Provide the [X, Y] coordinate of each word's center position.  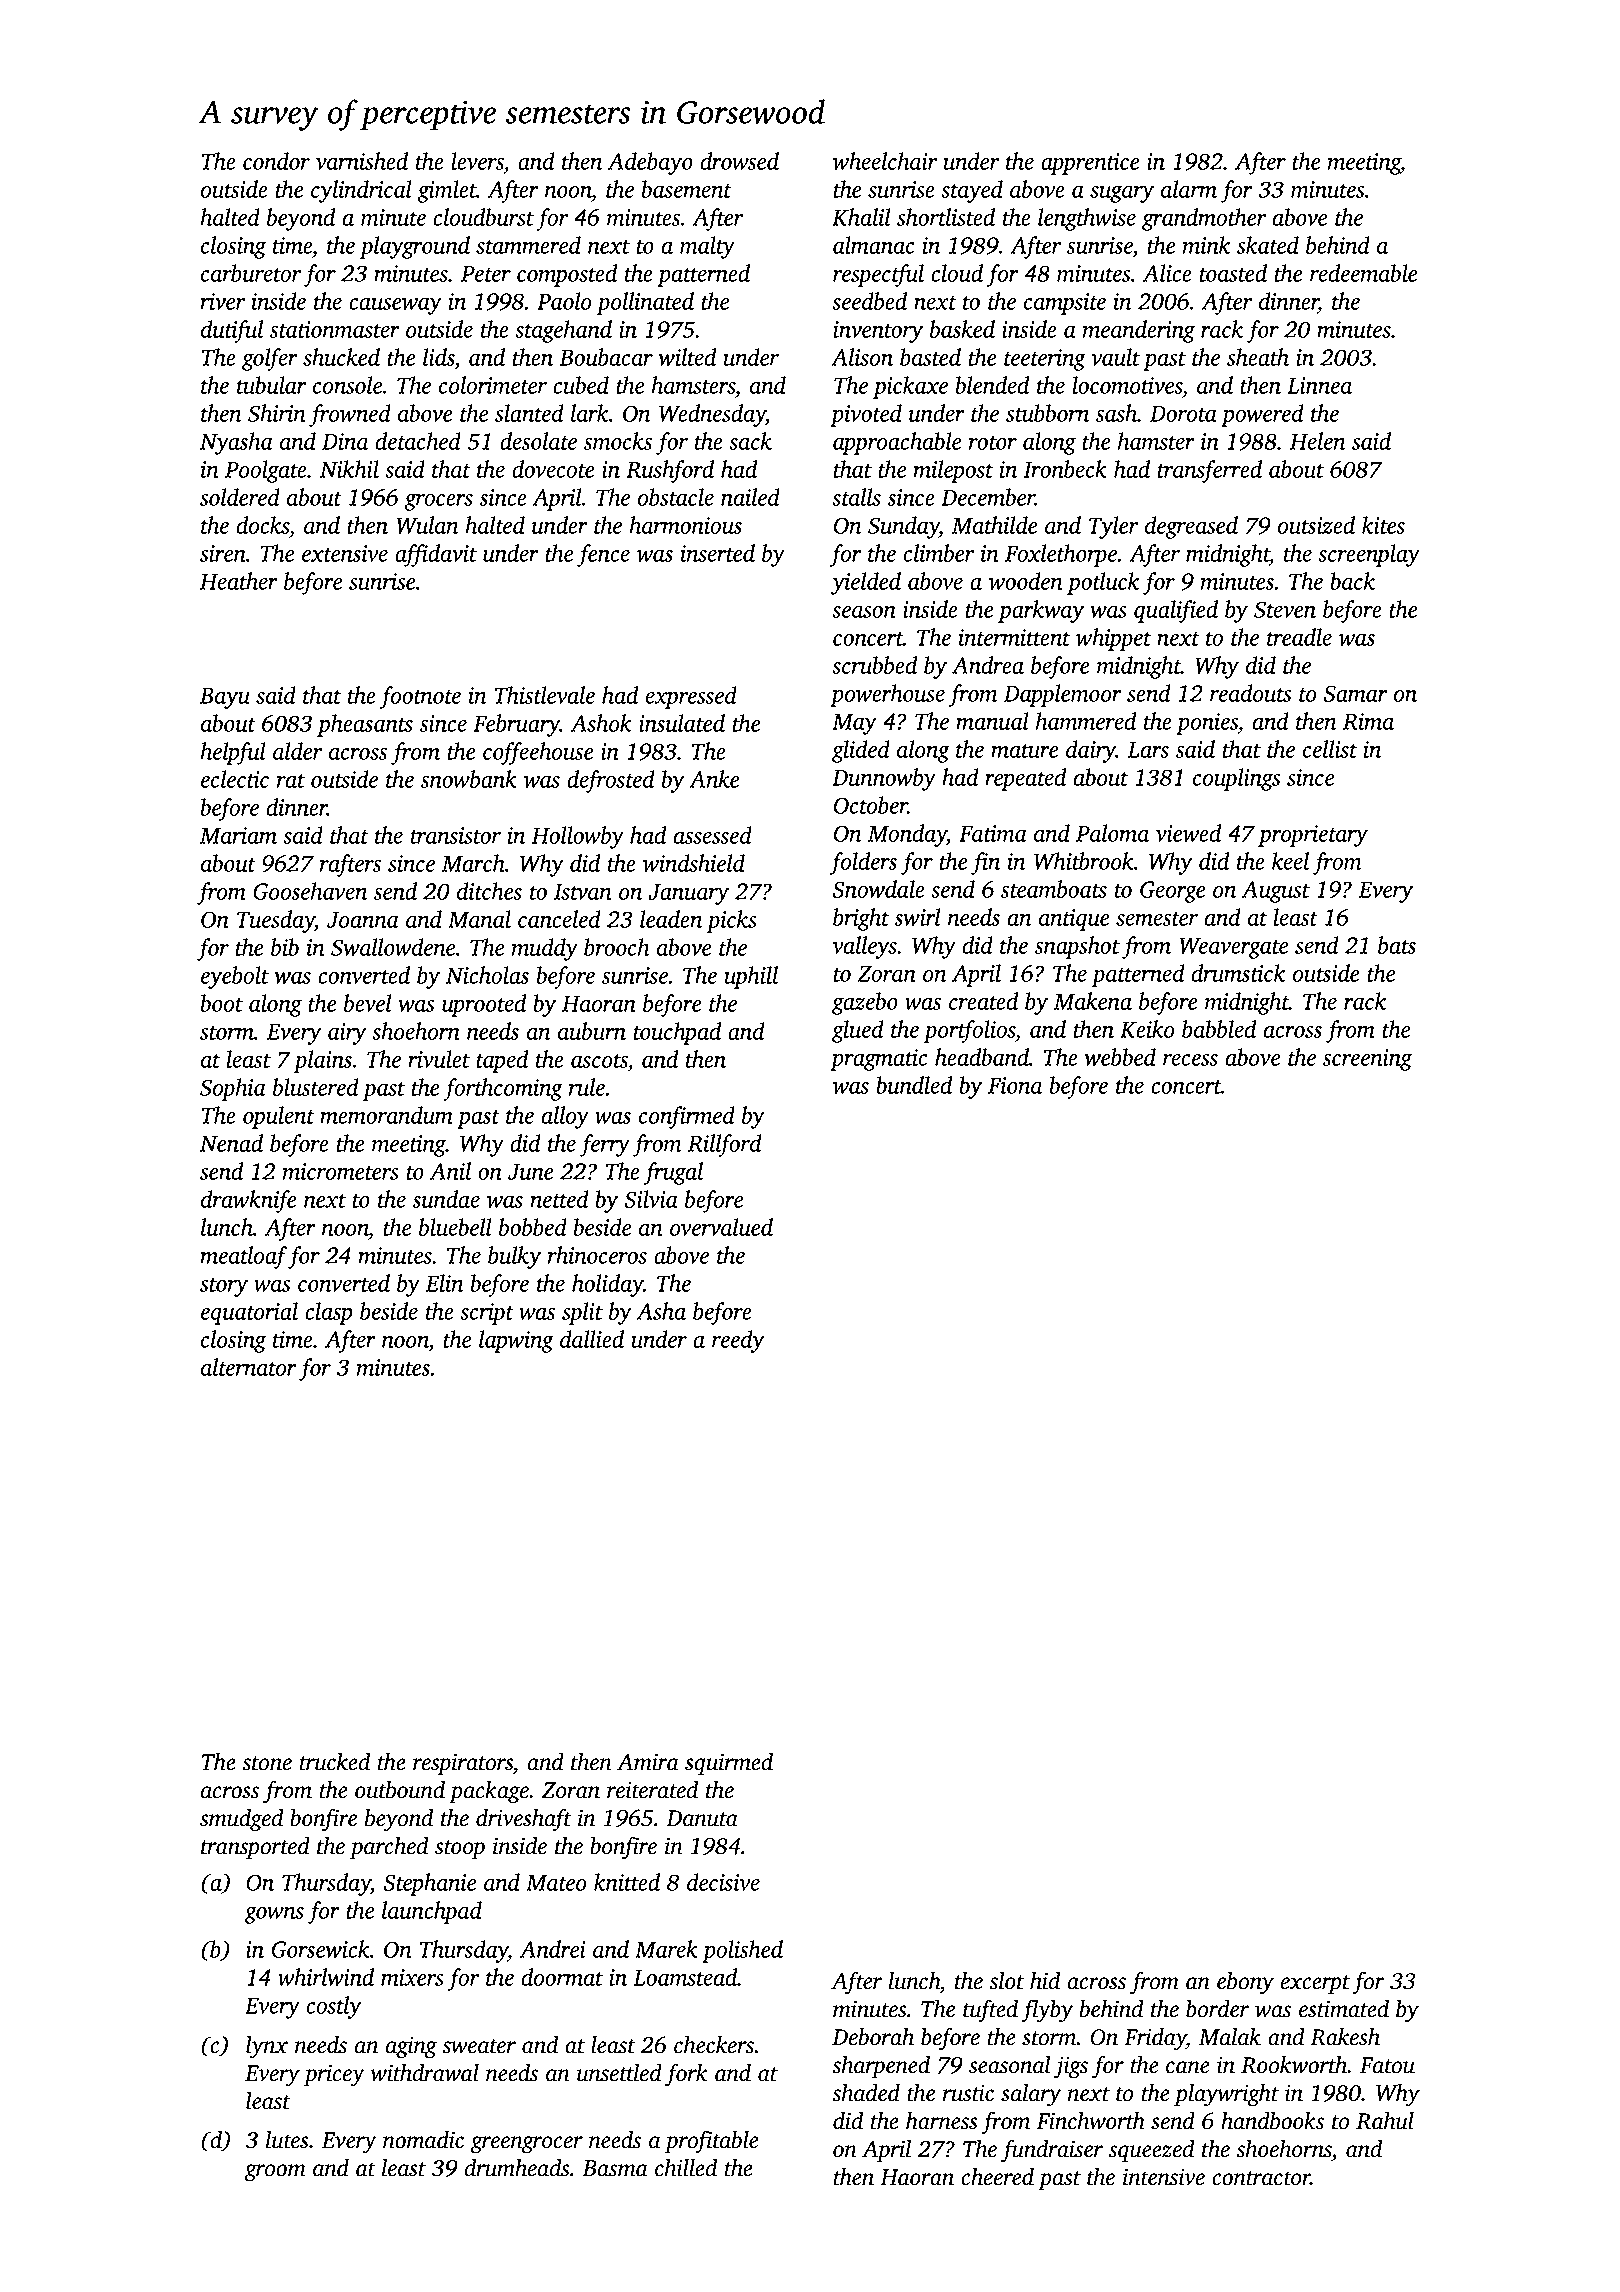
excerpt [1315, 1984]
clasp [328, 1313]
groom [275, 2173]
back [1352, 581]
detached [418, 441]
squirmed [729, 1764]
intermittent [1014, 637]
